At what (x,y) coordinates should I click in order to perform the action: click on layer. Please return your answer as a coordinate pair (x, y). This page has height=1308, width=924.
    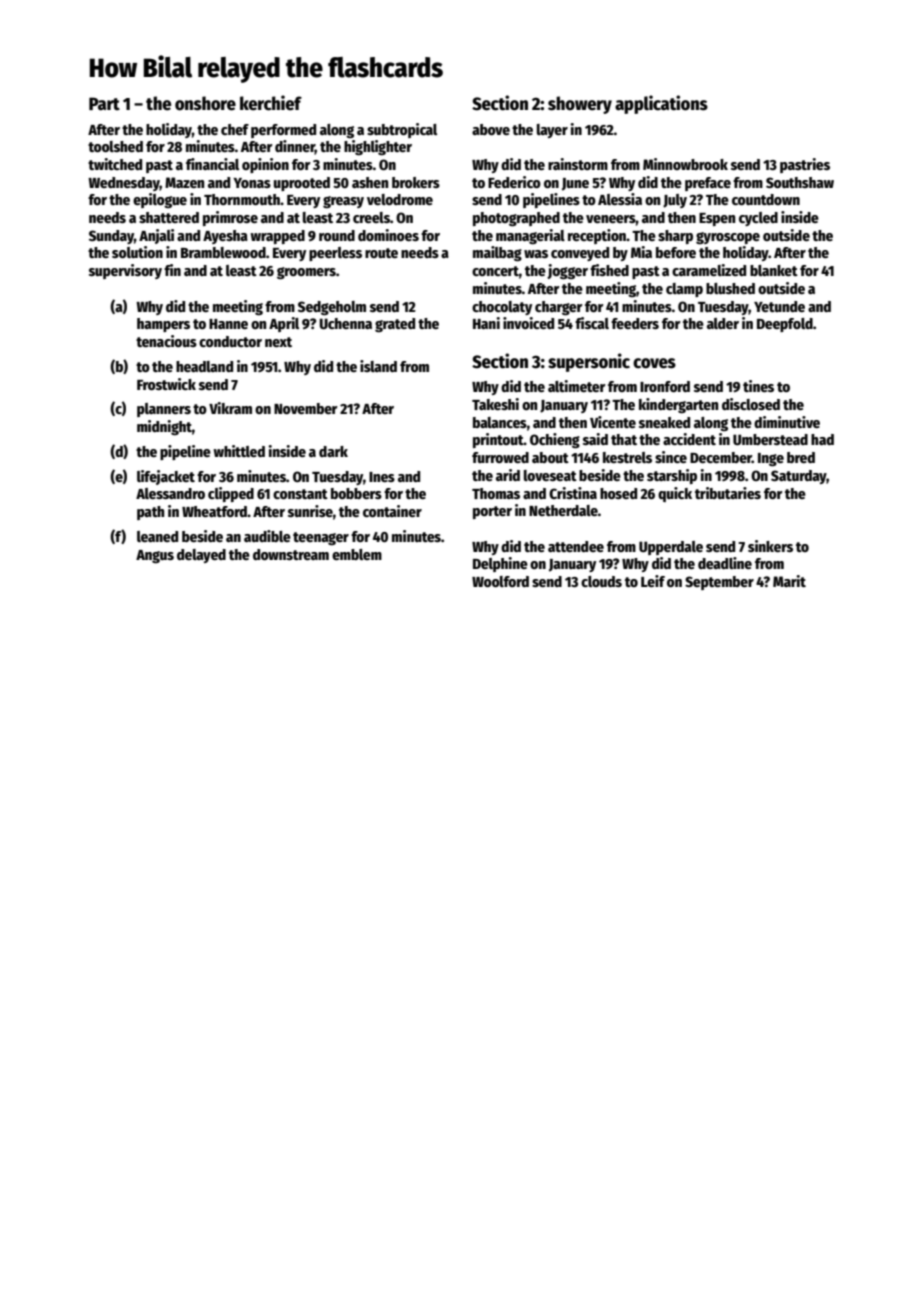
    Looking at the image, I should click on (552, 131).
